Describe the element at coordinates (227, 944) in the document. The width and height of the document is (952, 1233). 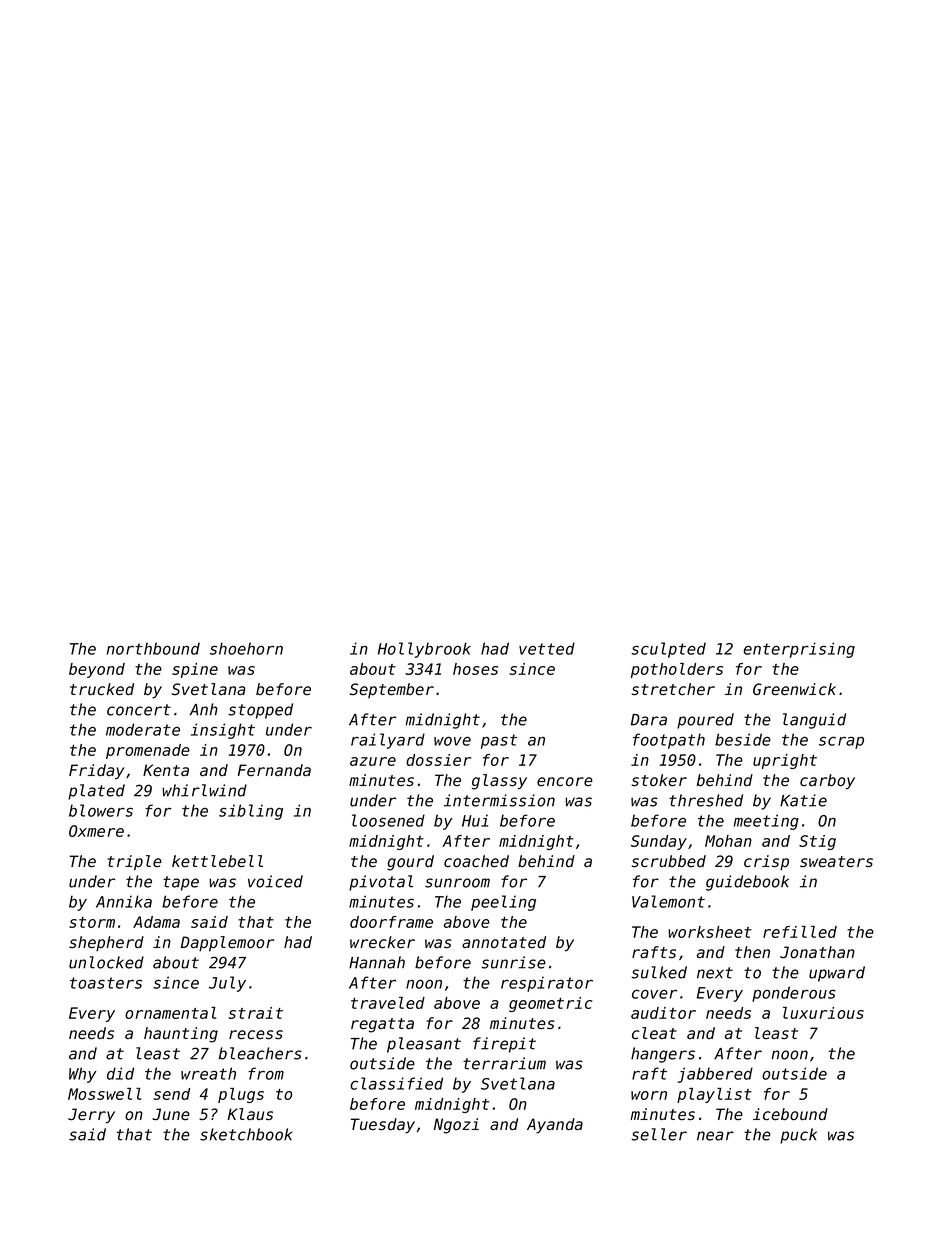
I see `Dapplemoor` at that location.
